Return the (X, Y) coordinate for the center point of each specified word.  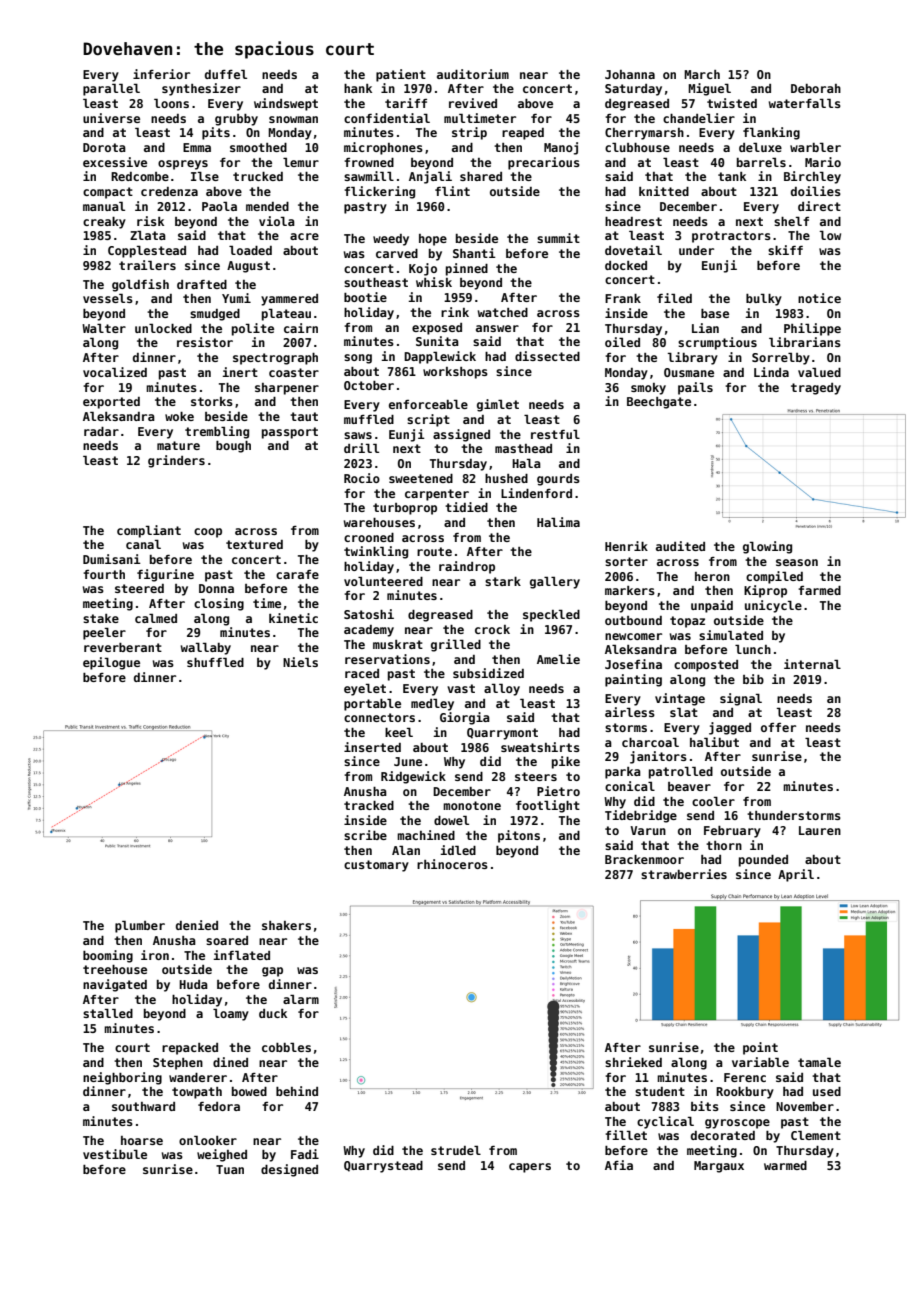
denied (197, 925)
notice (819, 298)
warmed (785, 1165)
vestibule (115, 1154)
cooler (713, 801)
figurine (165, 575)
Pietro (558, 791)
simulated (731, 635)
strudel (456, 1150)
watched (503, 312)
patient (401, 75)
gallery (555, 582)
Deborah (816, 88)
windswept (286, 104)
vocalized (115, 372)
